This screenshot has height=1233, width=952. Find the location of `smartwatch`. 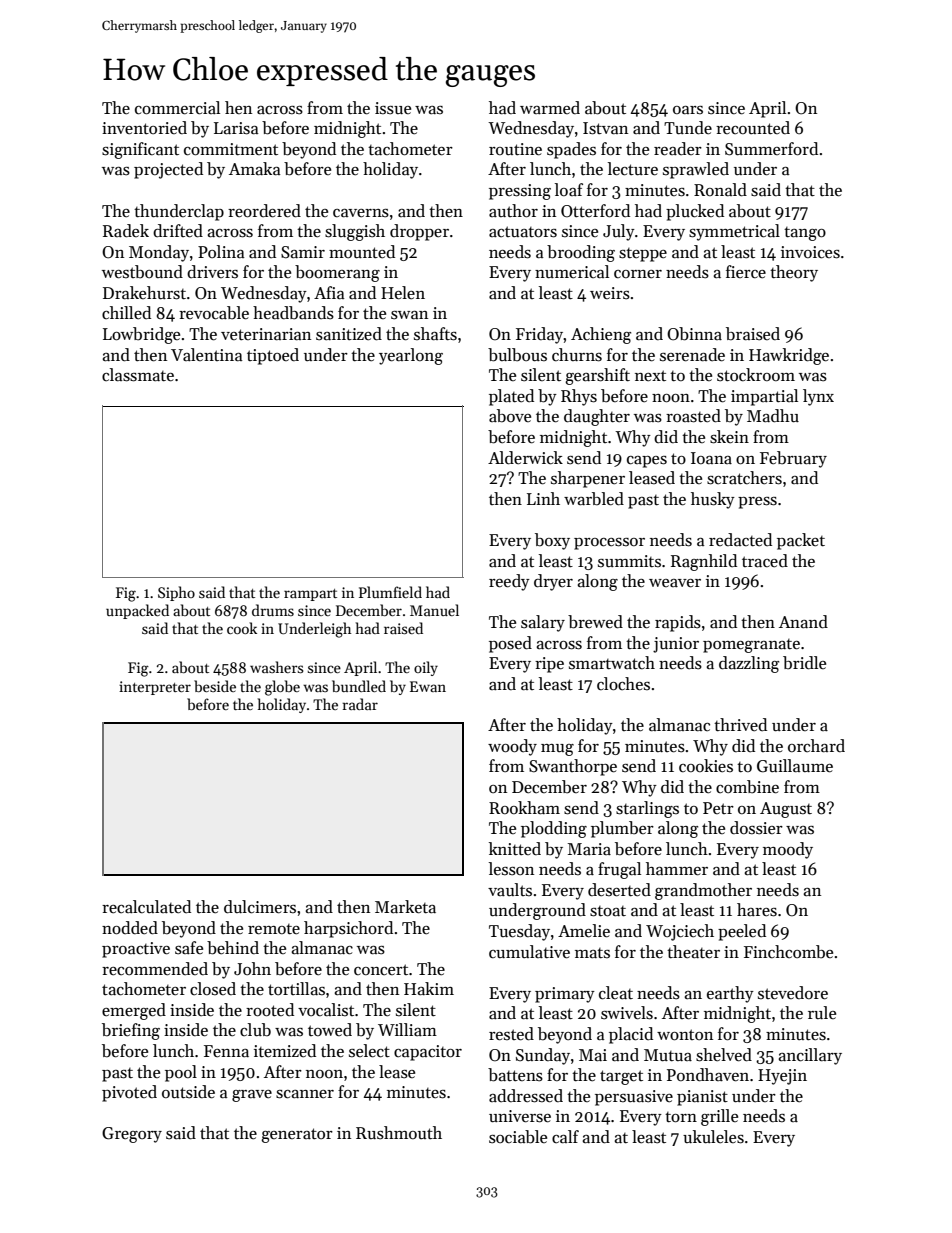

smartwatch is located at coordinates (612, 663).
